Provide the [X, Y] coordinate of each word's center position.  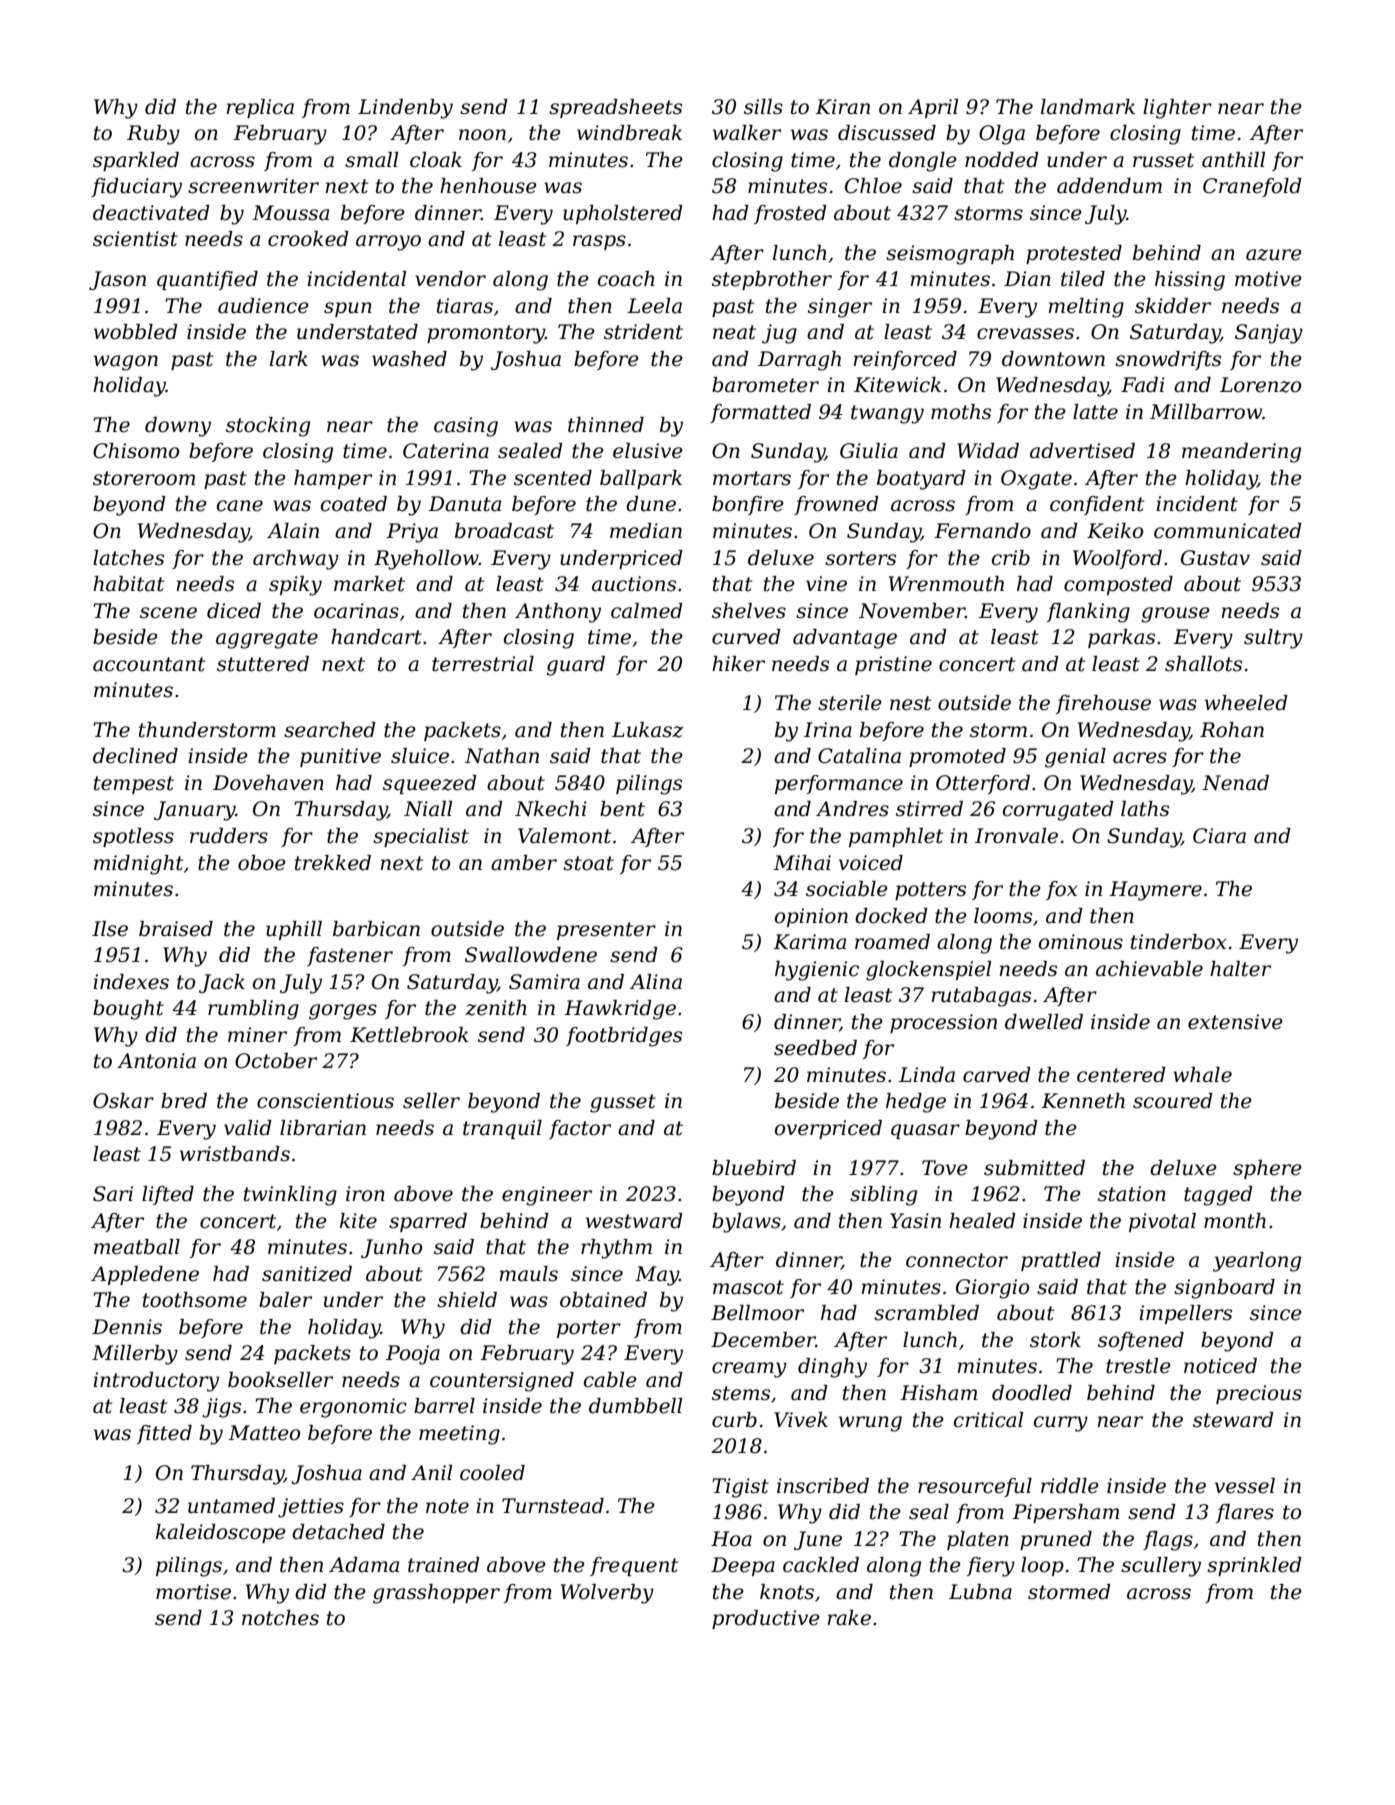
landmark [1088, 107]
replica [260, 108]
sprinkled [1254, 1566]
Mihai [802, 863]
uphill [294, 930]
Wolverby [607, 1594]
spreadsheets [615, 108]
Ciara [1219, 836]
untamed [231, 1506]
